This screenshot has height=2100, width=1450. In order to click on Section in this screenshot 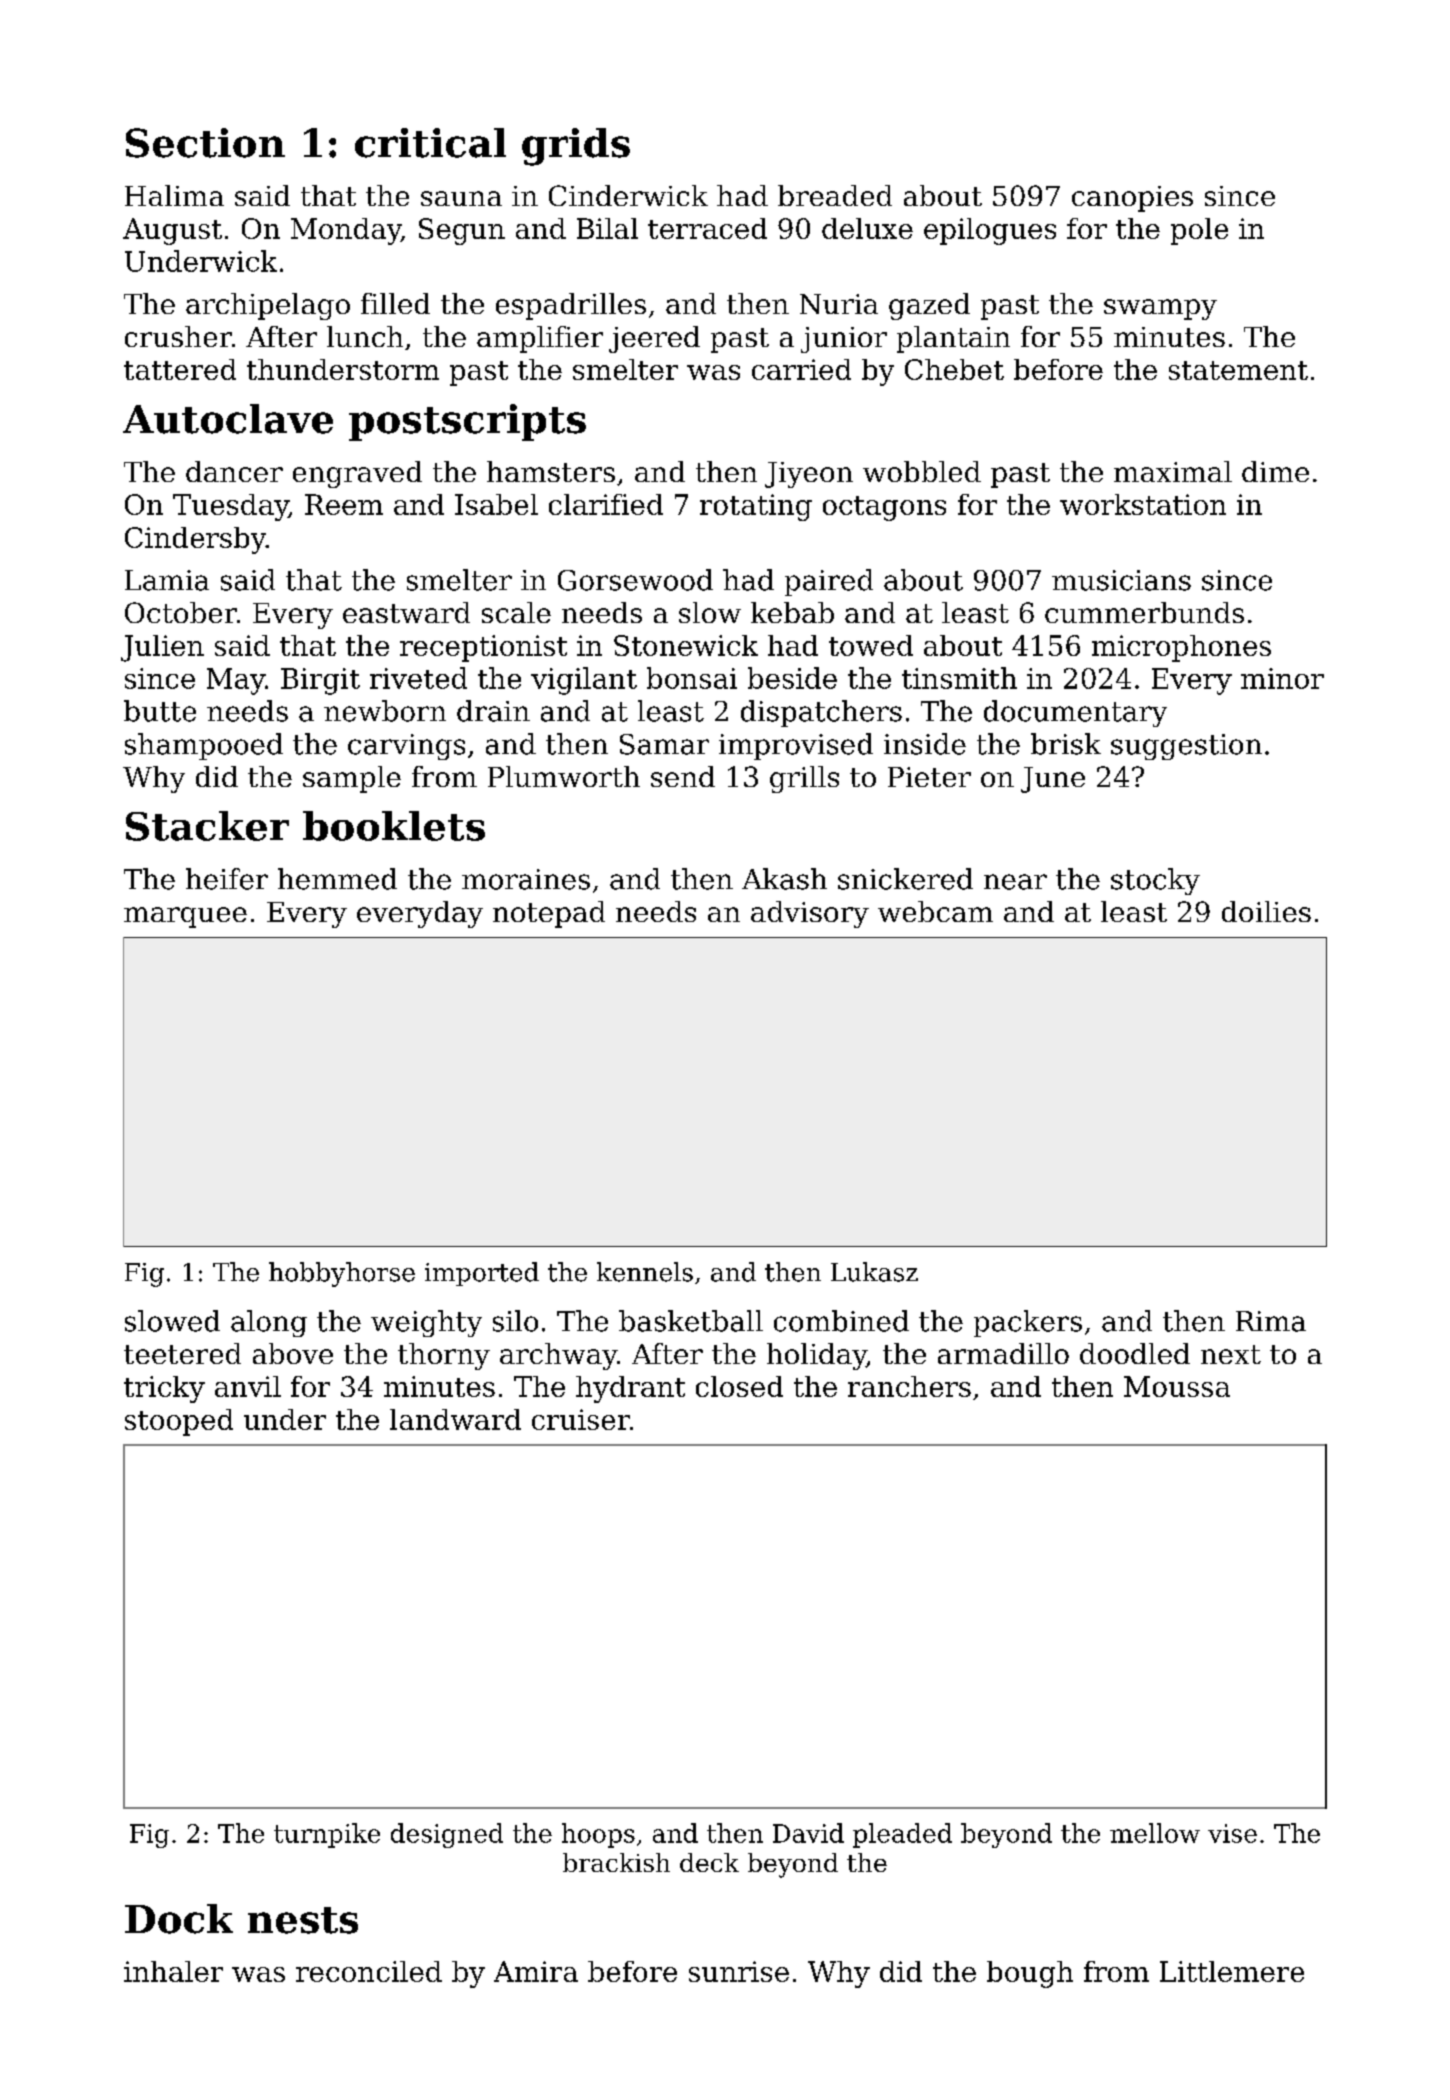, I will do `click(205, 143)`.
